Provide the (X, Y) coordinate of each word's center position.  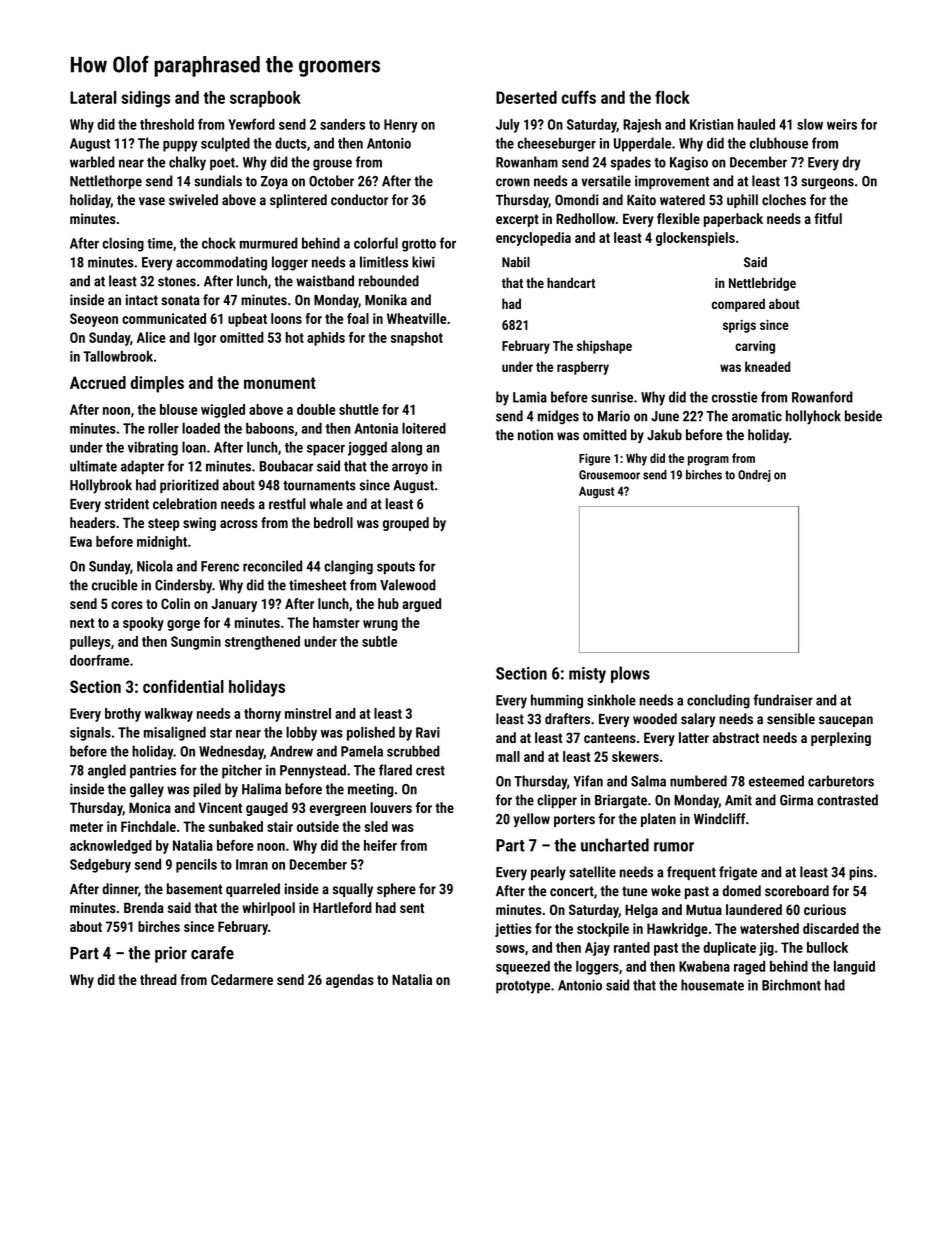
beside (863, 416)
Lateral (93, 97)
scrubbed (413, 751)
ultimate (93, 466)
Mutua (704, 909)
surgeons (827, 184)
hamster (336, 622)
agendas (350, 981)
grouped (406, 524)
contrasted (847, 800)
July (508, 126)
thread (158, 979)
